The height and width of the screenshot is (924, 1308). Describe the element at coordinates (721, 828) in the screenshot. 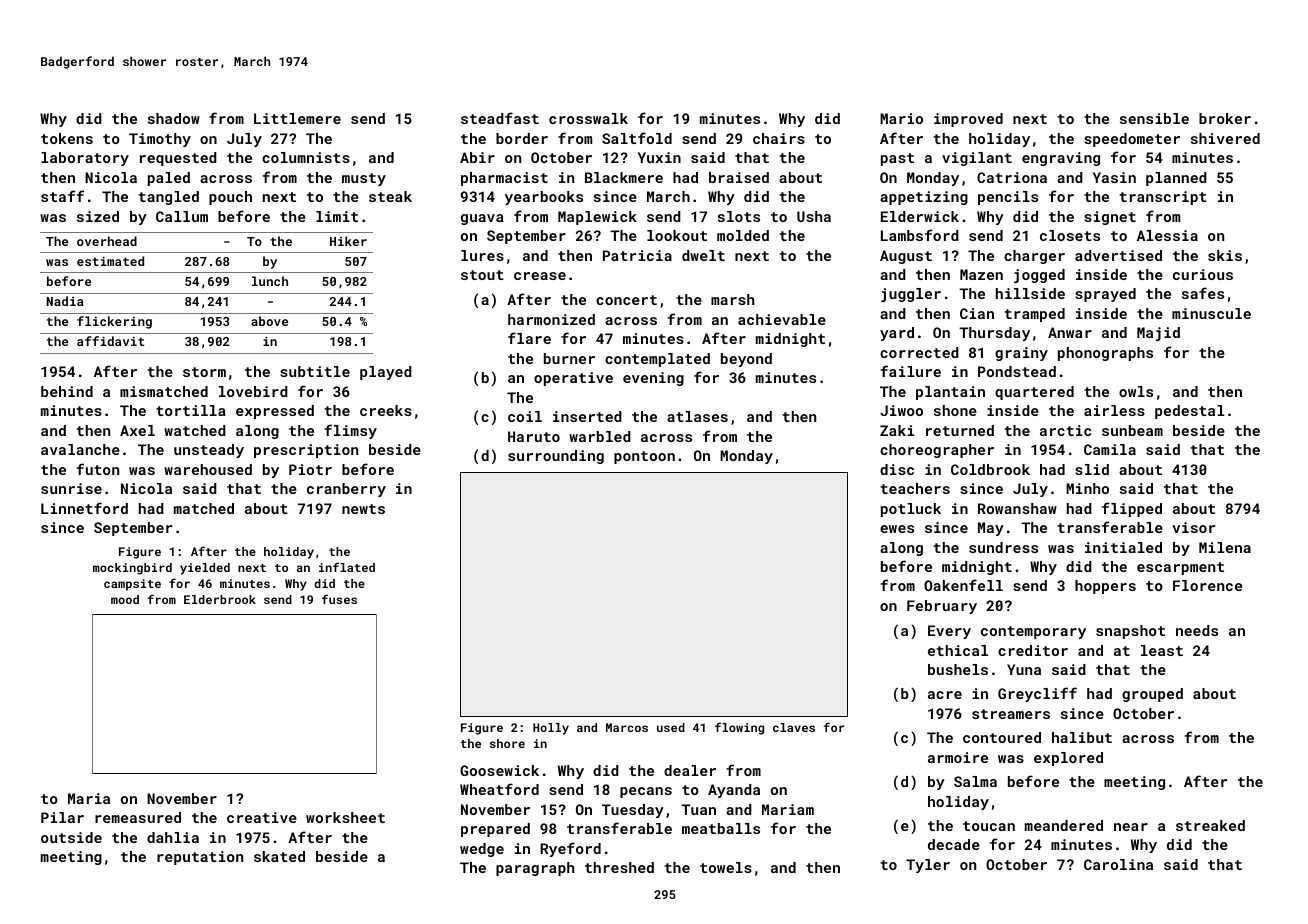

I see `meatballs` at that location.
